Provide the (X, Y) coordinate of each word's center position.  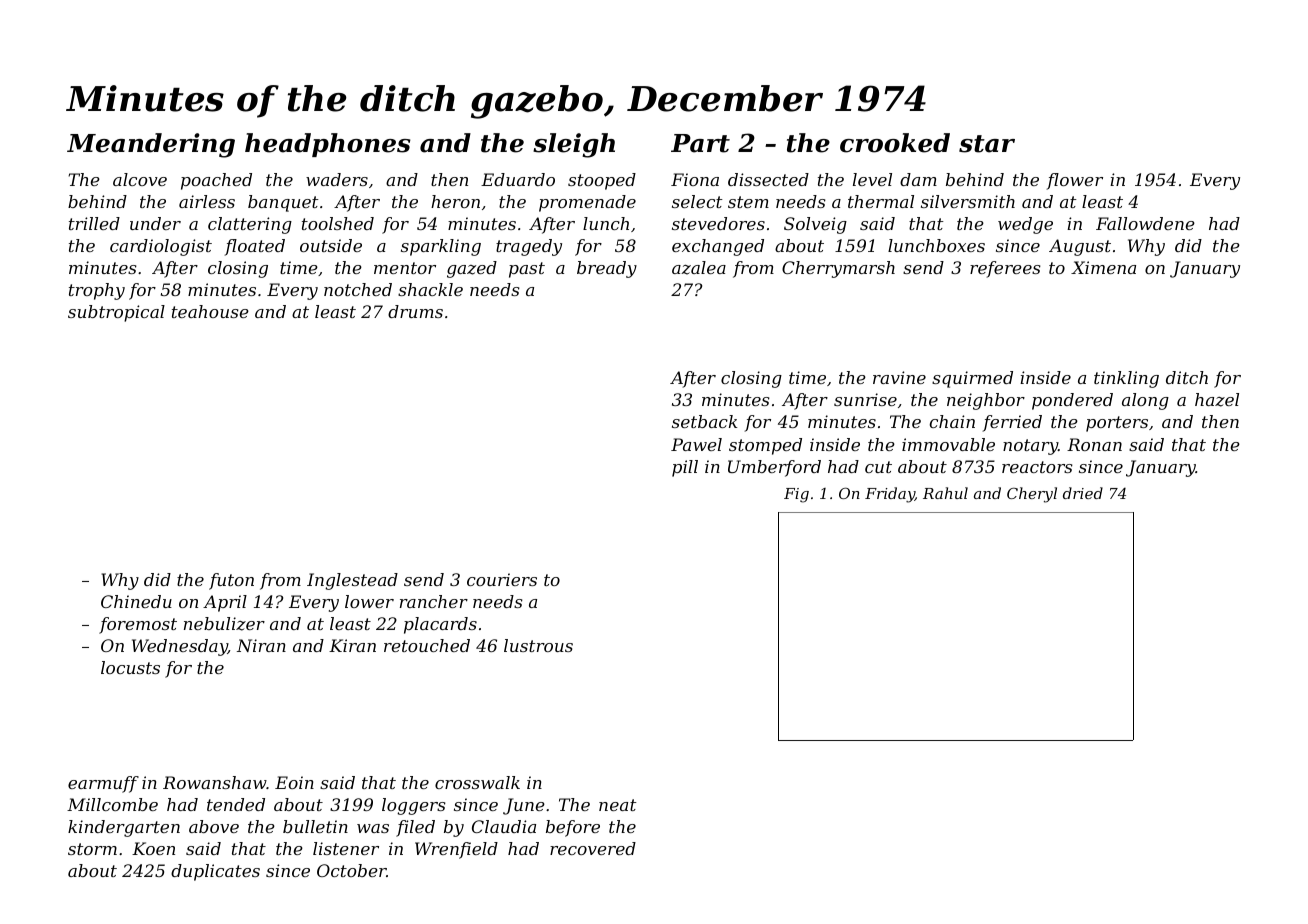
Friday (890, 495)
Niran (261, 645)
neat (618, 805)
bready (607, 269)
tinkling (1126, 379)
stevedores (718, 223)
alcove (140, 179)
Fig (796, 495)
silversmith (968, 201)
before (573, 828)
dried (1083, 493)
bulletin (315, 826)
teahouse (210, 311)
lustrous (538, 645)
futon (231, 581)
